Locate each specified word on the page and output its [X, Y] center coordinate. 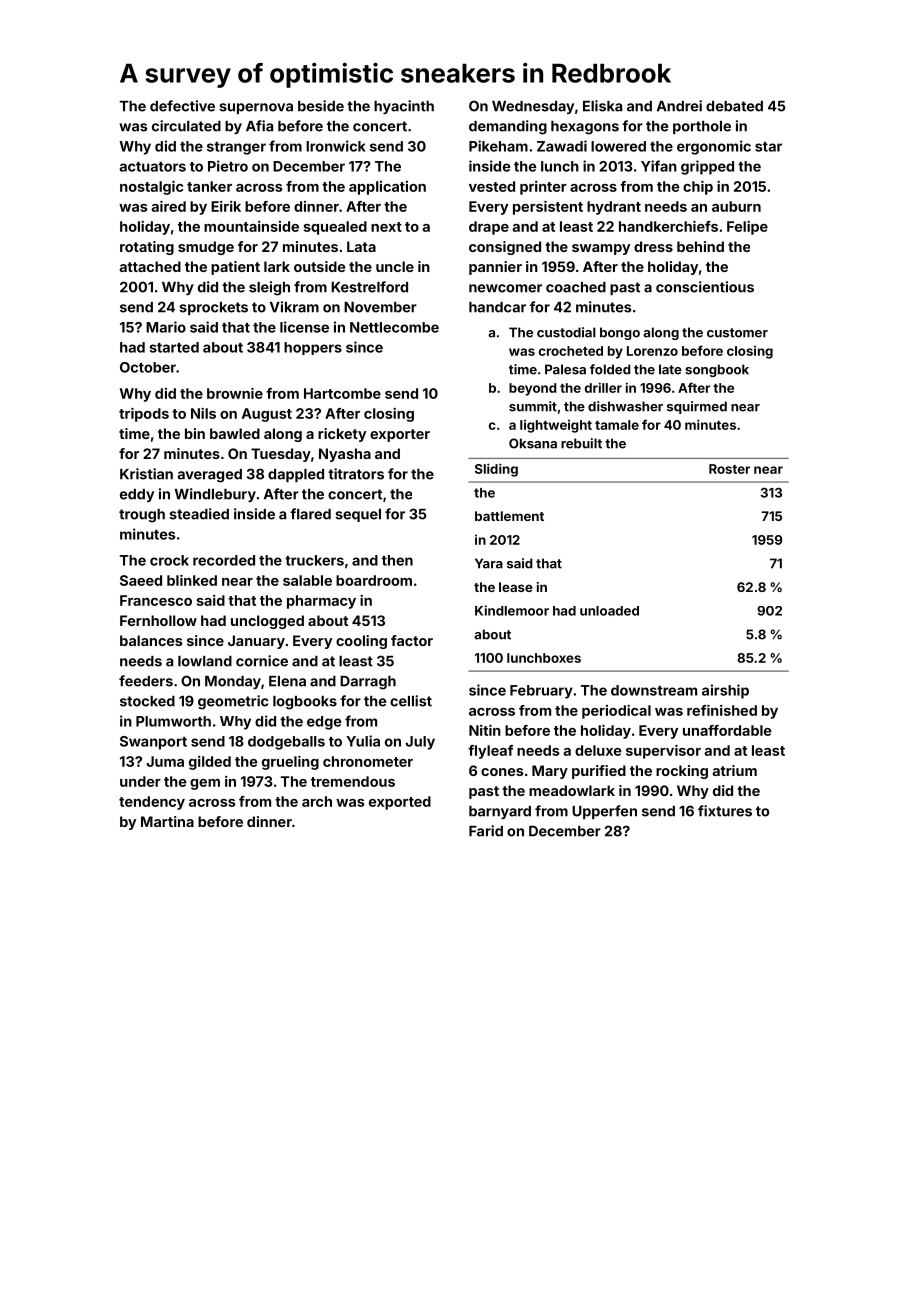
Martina [167, 821]
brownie [235, 393]
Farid [486, 831]
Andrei [679, 106]
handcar [497, 307]
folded [610, 369]
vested [492, 186]
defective [182, 106]
